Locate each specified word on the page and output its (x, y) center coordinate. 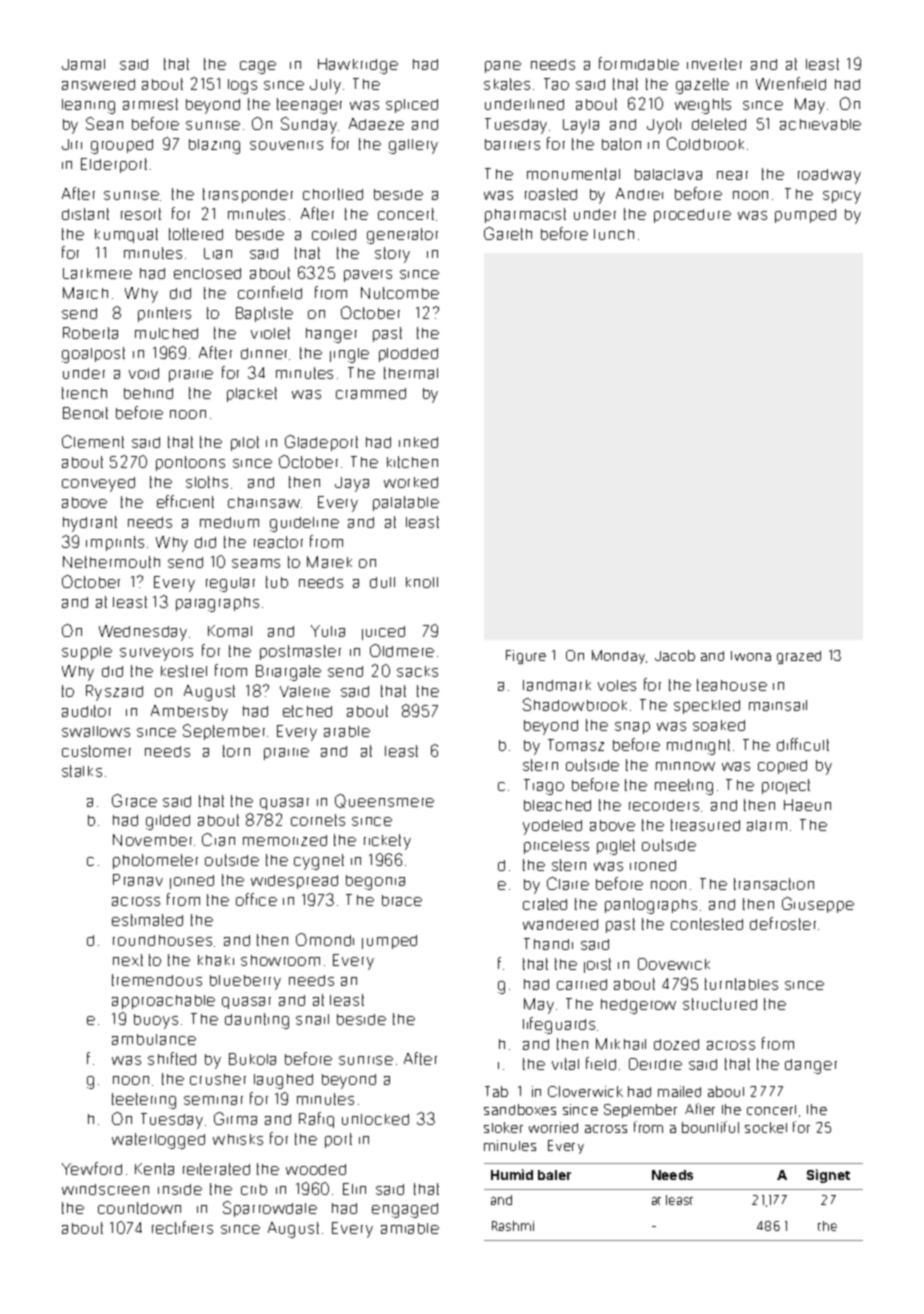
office (256, 899)
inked (418, 442)
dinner (264, 353)
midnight (698, 747)
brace (402, 900)
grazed (799, 657)
